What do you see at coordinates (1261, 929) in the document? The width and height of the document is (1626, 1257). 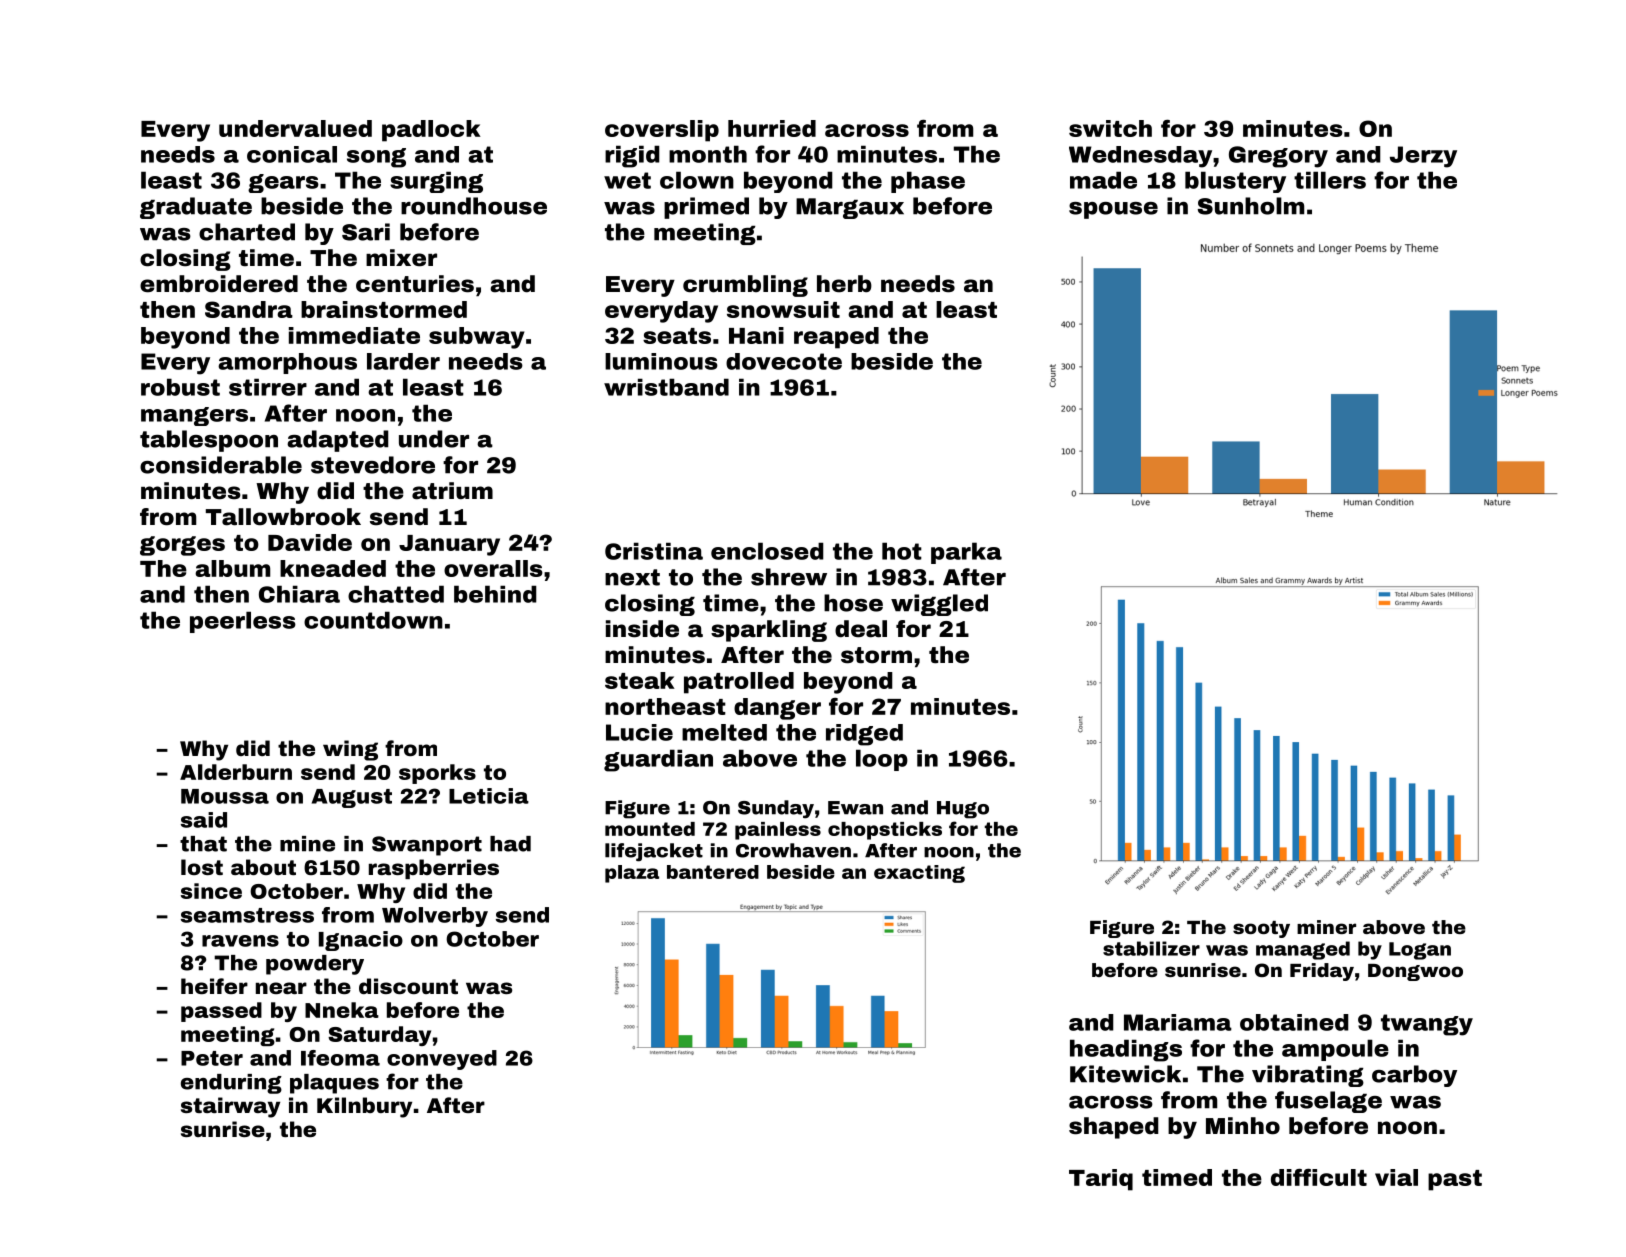 I see `sooty` at bounding box center [1261, 929].
